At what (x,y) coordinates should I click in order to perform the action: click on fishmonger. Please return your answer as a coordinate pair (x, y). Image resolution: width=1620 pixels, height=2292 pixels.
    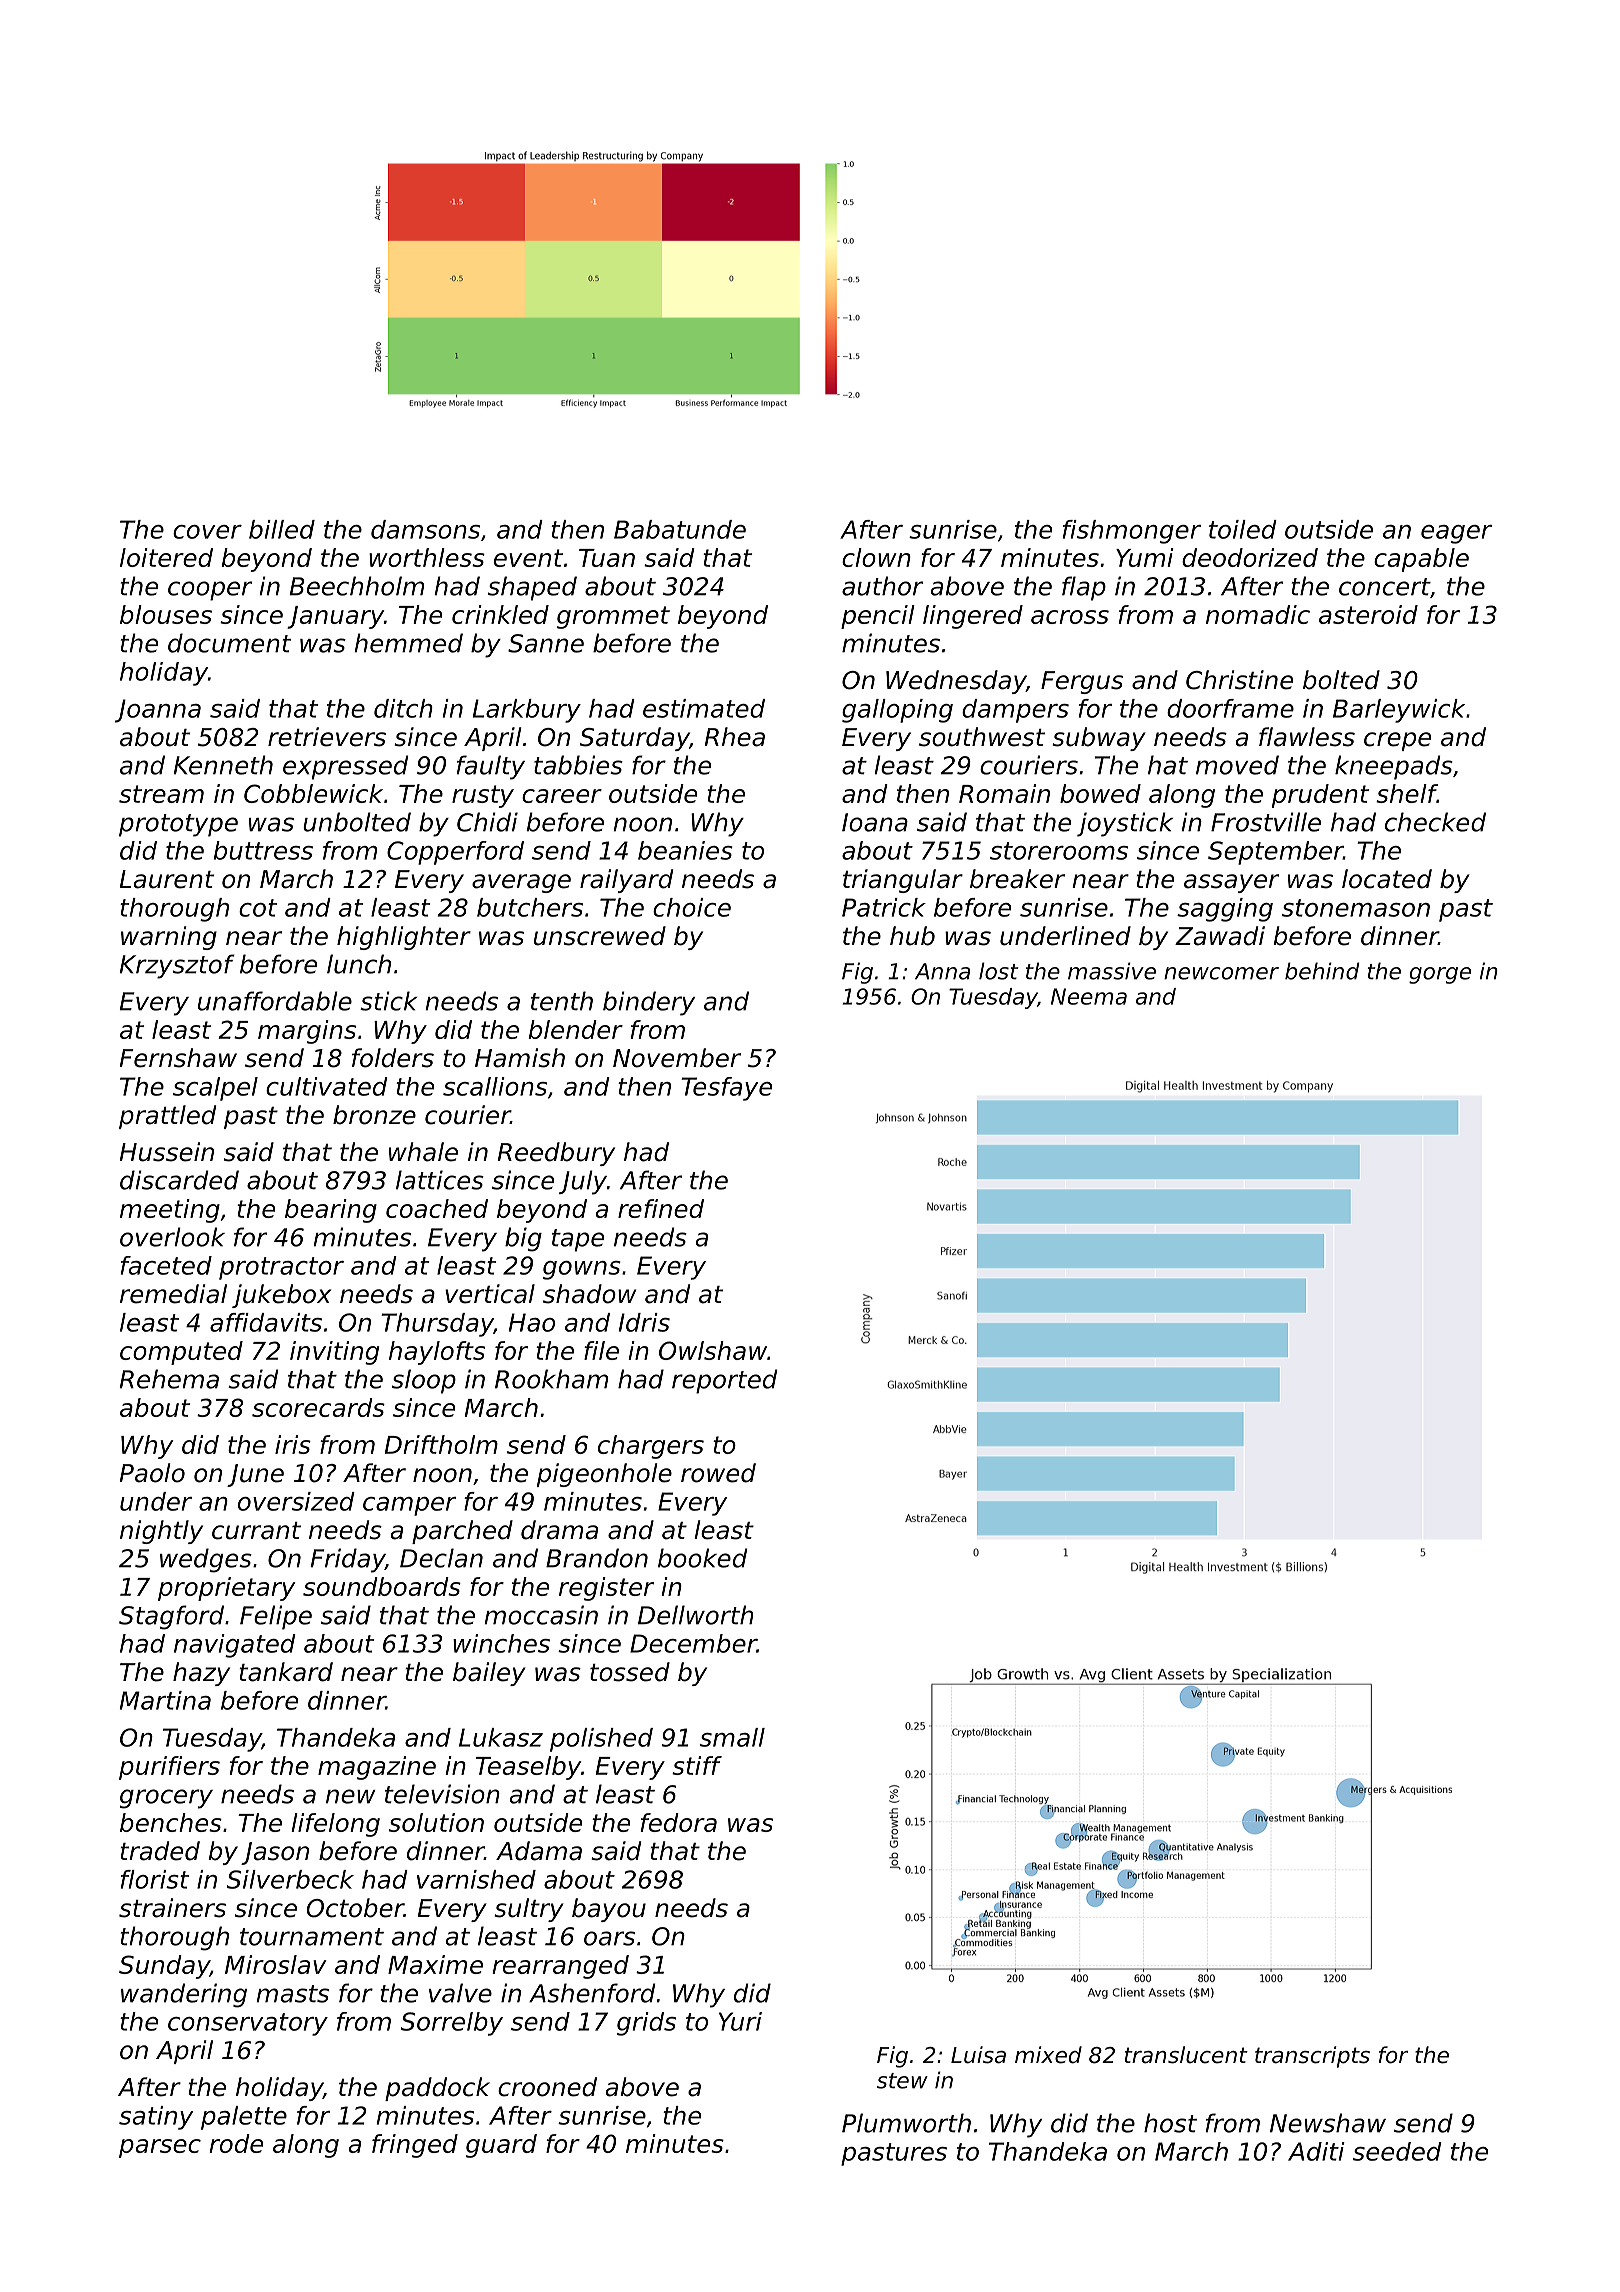
    Looking at the image, I should click on (1132, 532).
